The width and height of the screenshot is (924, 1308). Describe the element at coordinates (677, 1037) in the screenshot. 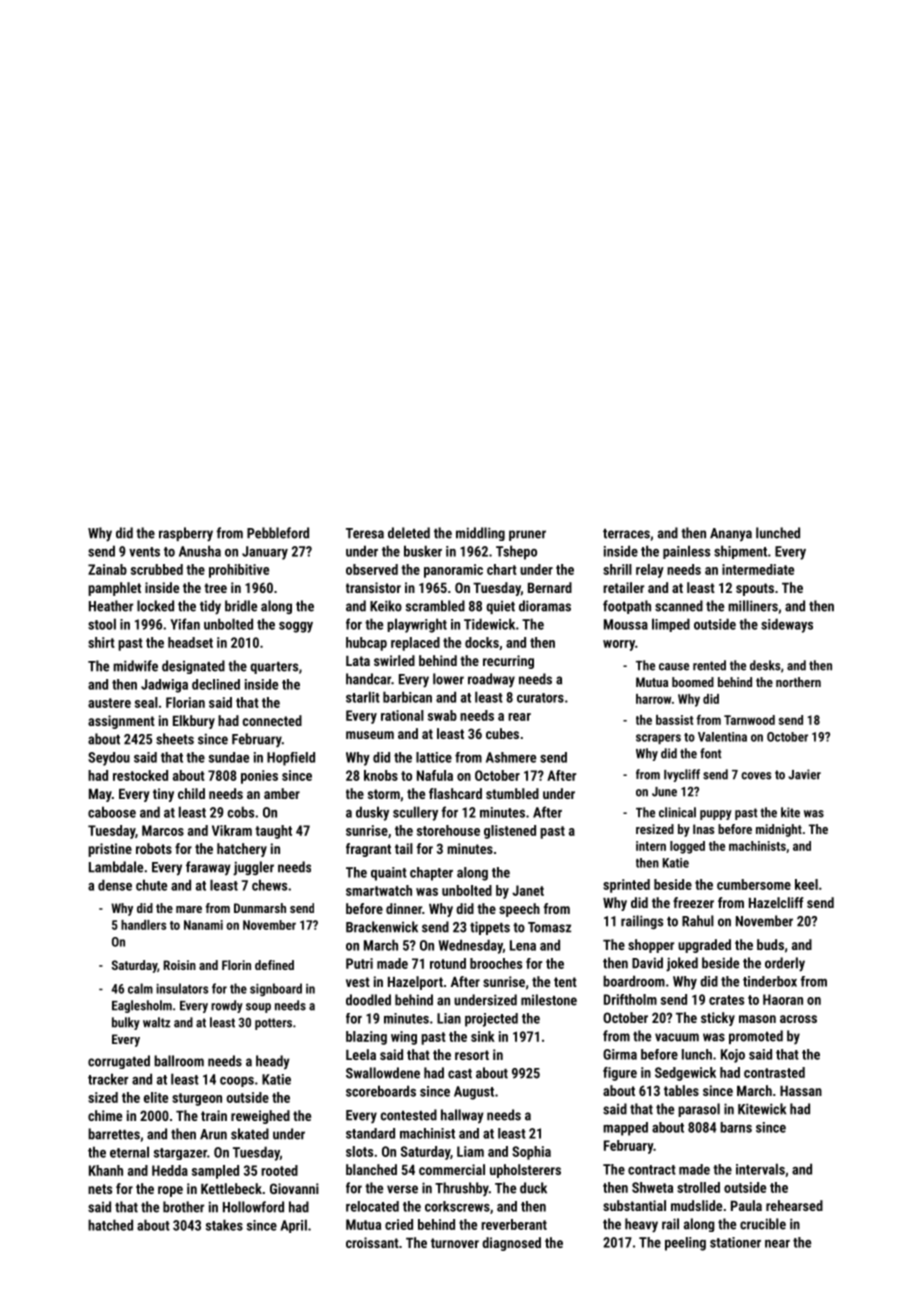

I see `vacuum` at that location.
